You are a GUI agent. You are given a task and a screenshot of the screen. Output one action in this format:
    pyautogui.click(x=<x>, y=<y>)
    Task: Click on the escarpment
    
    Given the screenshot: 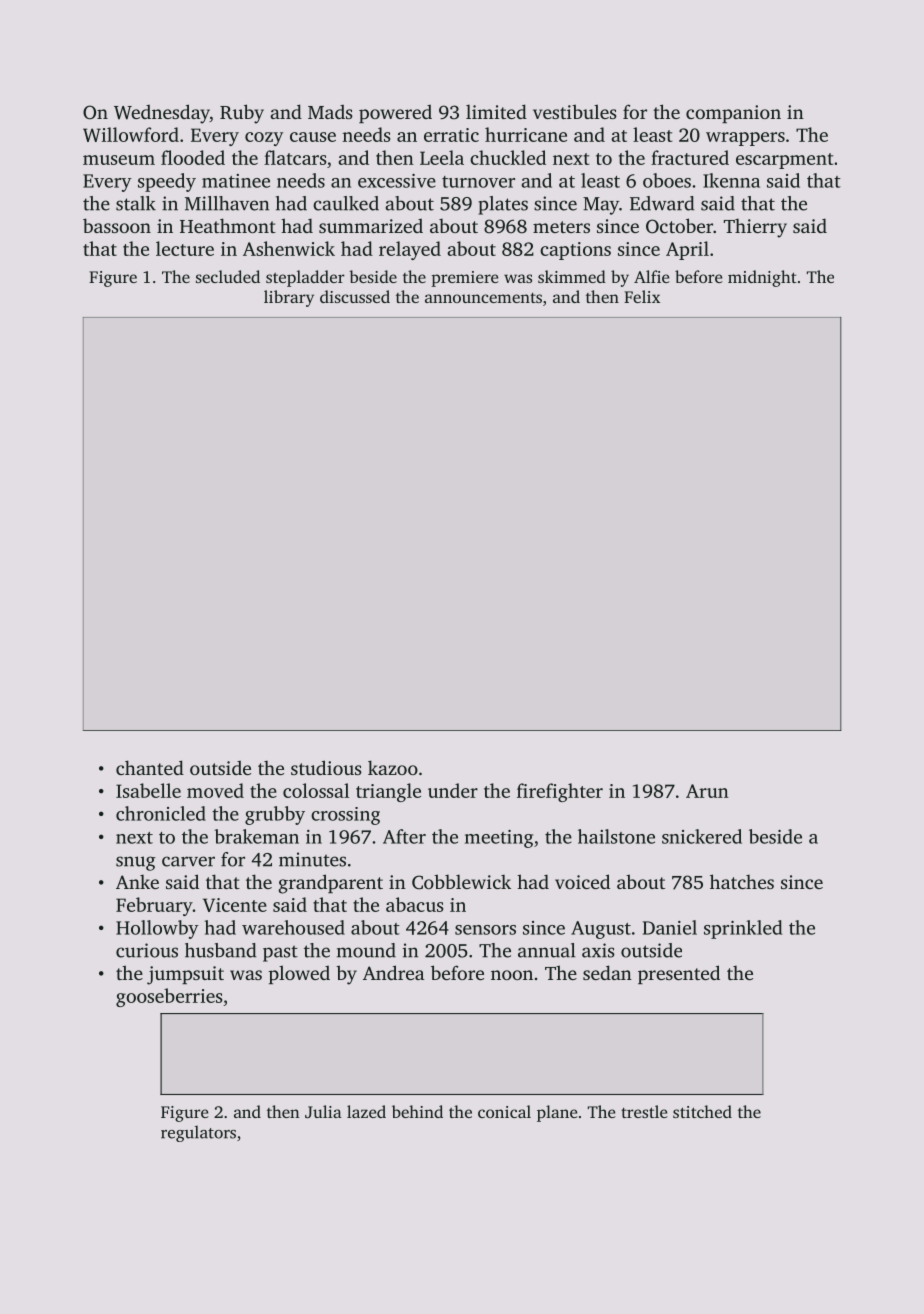 What is the action you would take?
    pyautogui.click(x=784, y=161)
